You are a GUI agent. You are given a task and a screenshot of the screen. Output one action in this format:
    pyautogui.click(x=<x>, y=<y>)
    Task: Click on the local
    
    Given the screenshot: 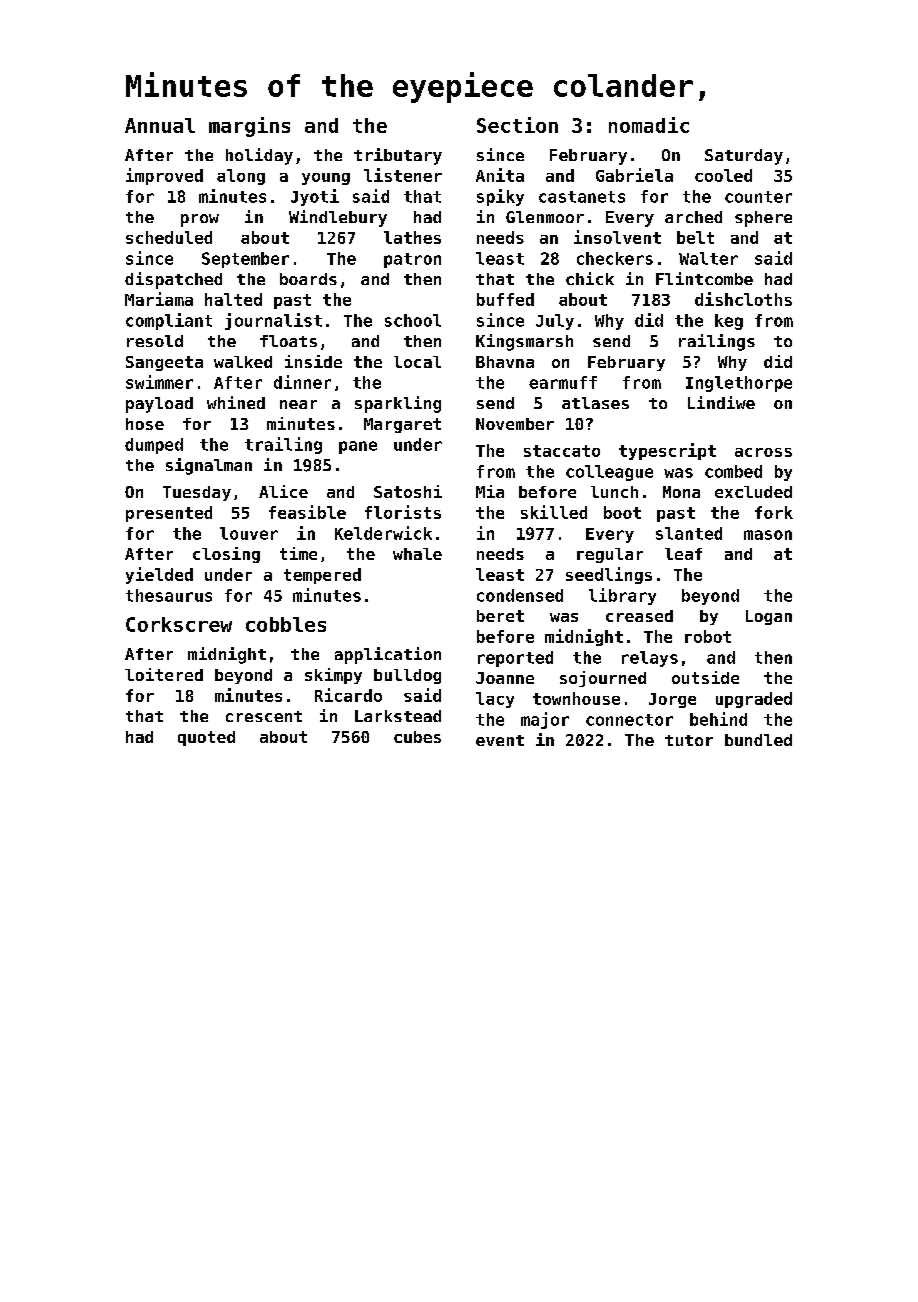 What is the action you would take?
    pyautogui.click(x=417, y=362)
